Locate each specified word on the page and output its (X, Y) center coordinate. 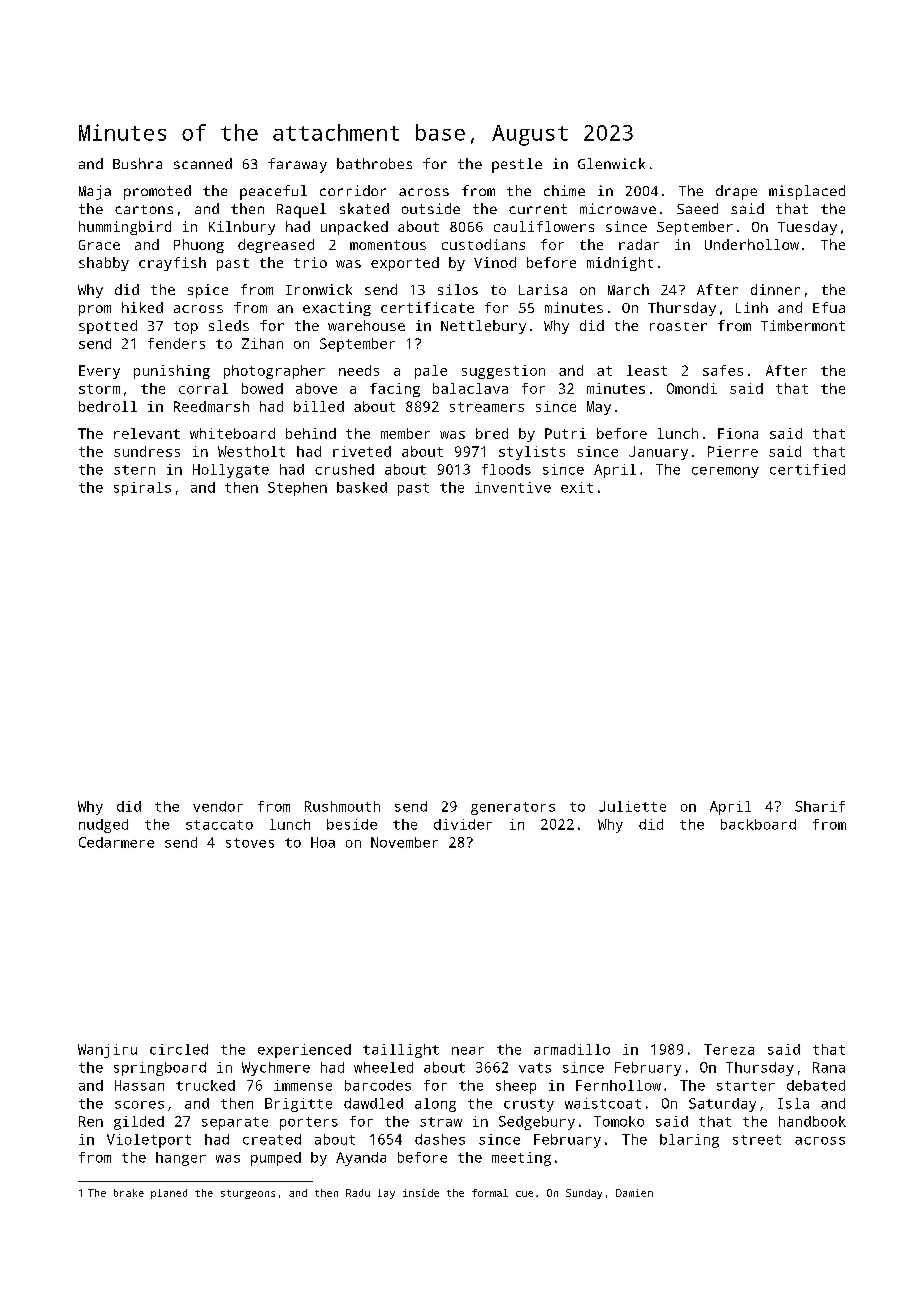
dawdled (373, 1103)
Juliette (632, 806)
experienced (304, 1051)
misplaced (807, 192)
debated (816, 1085)
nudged (103, 826)
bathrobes (374, 163)
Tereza (729, 1049)
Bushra (137, 163)
